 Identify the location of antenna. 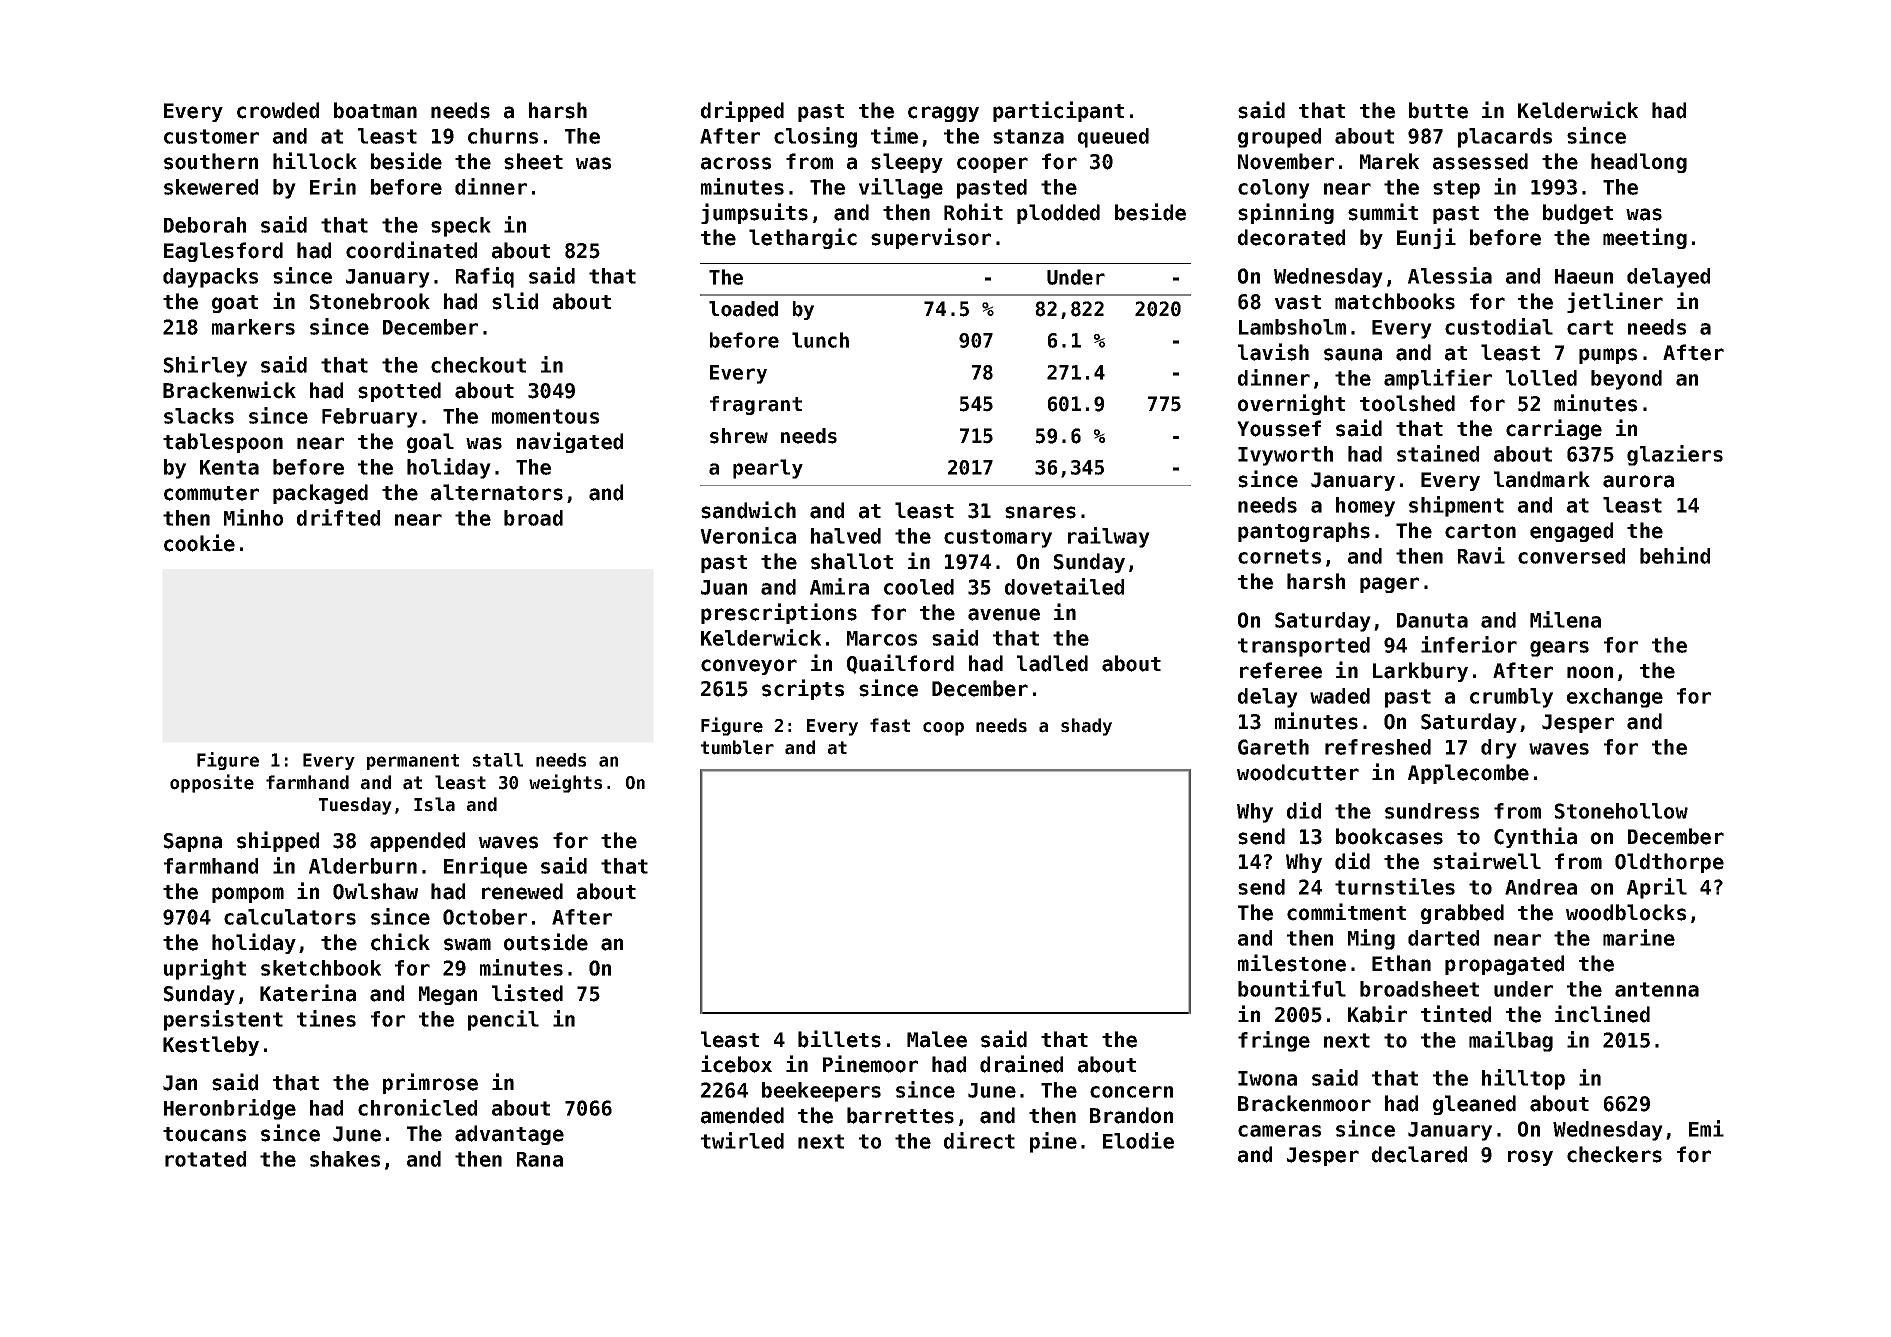
(1657, 989).
